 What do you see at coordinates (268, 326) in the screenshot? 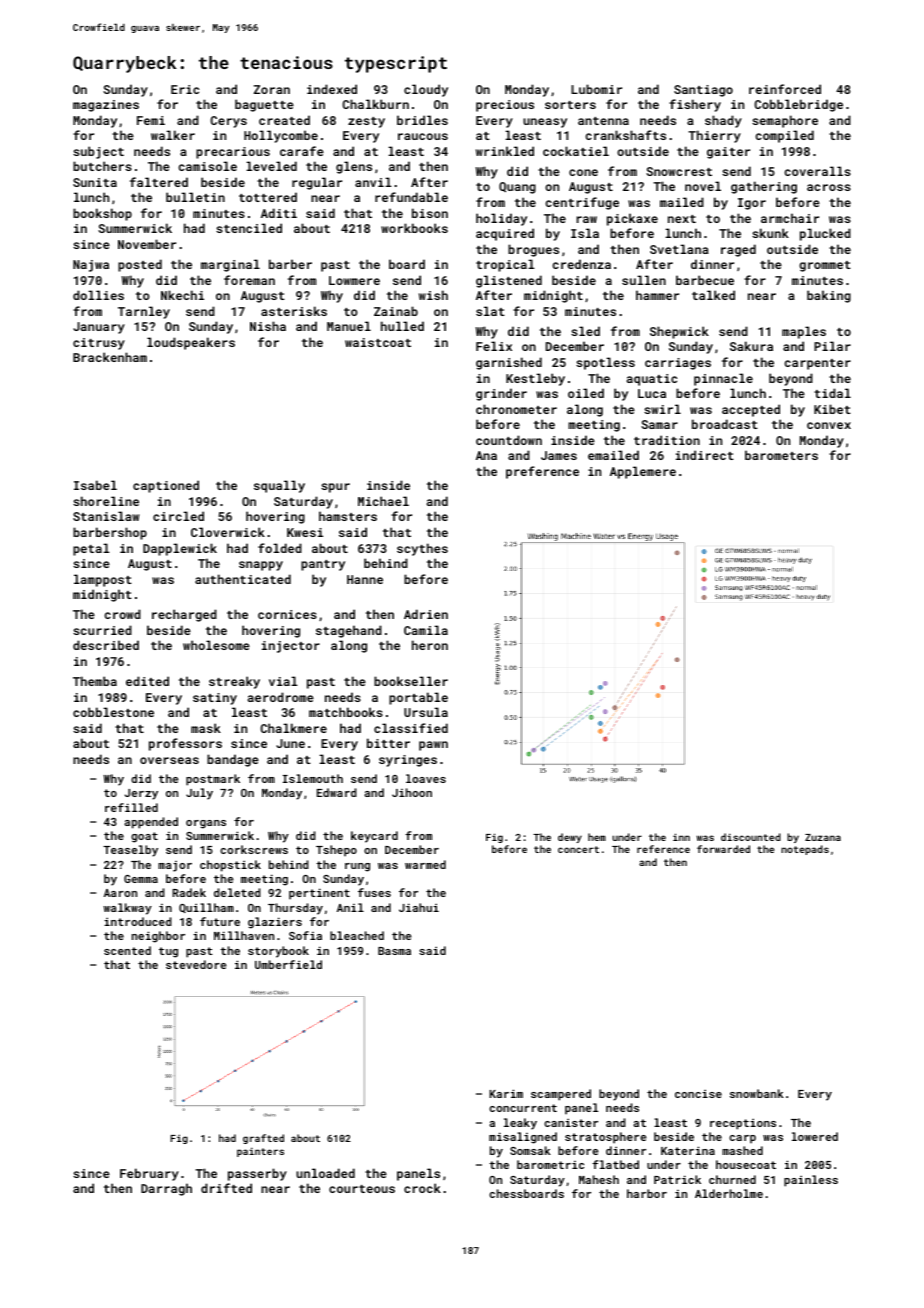
I see `Nisha` at bounding box center [268, 326].
